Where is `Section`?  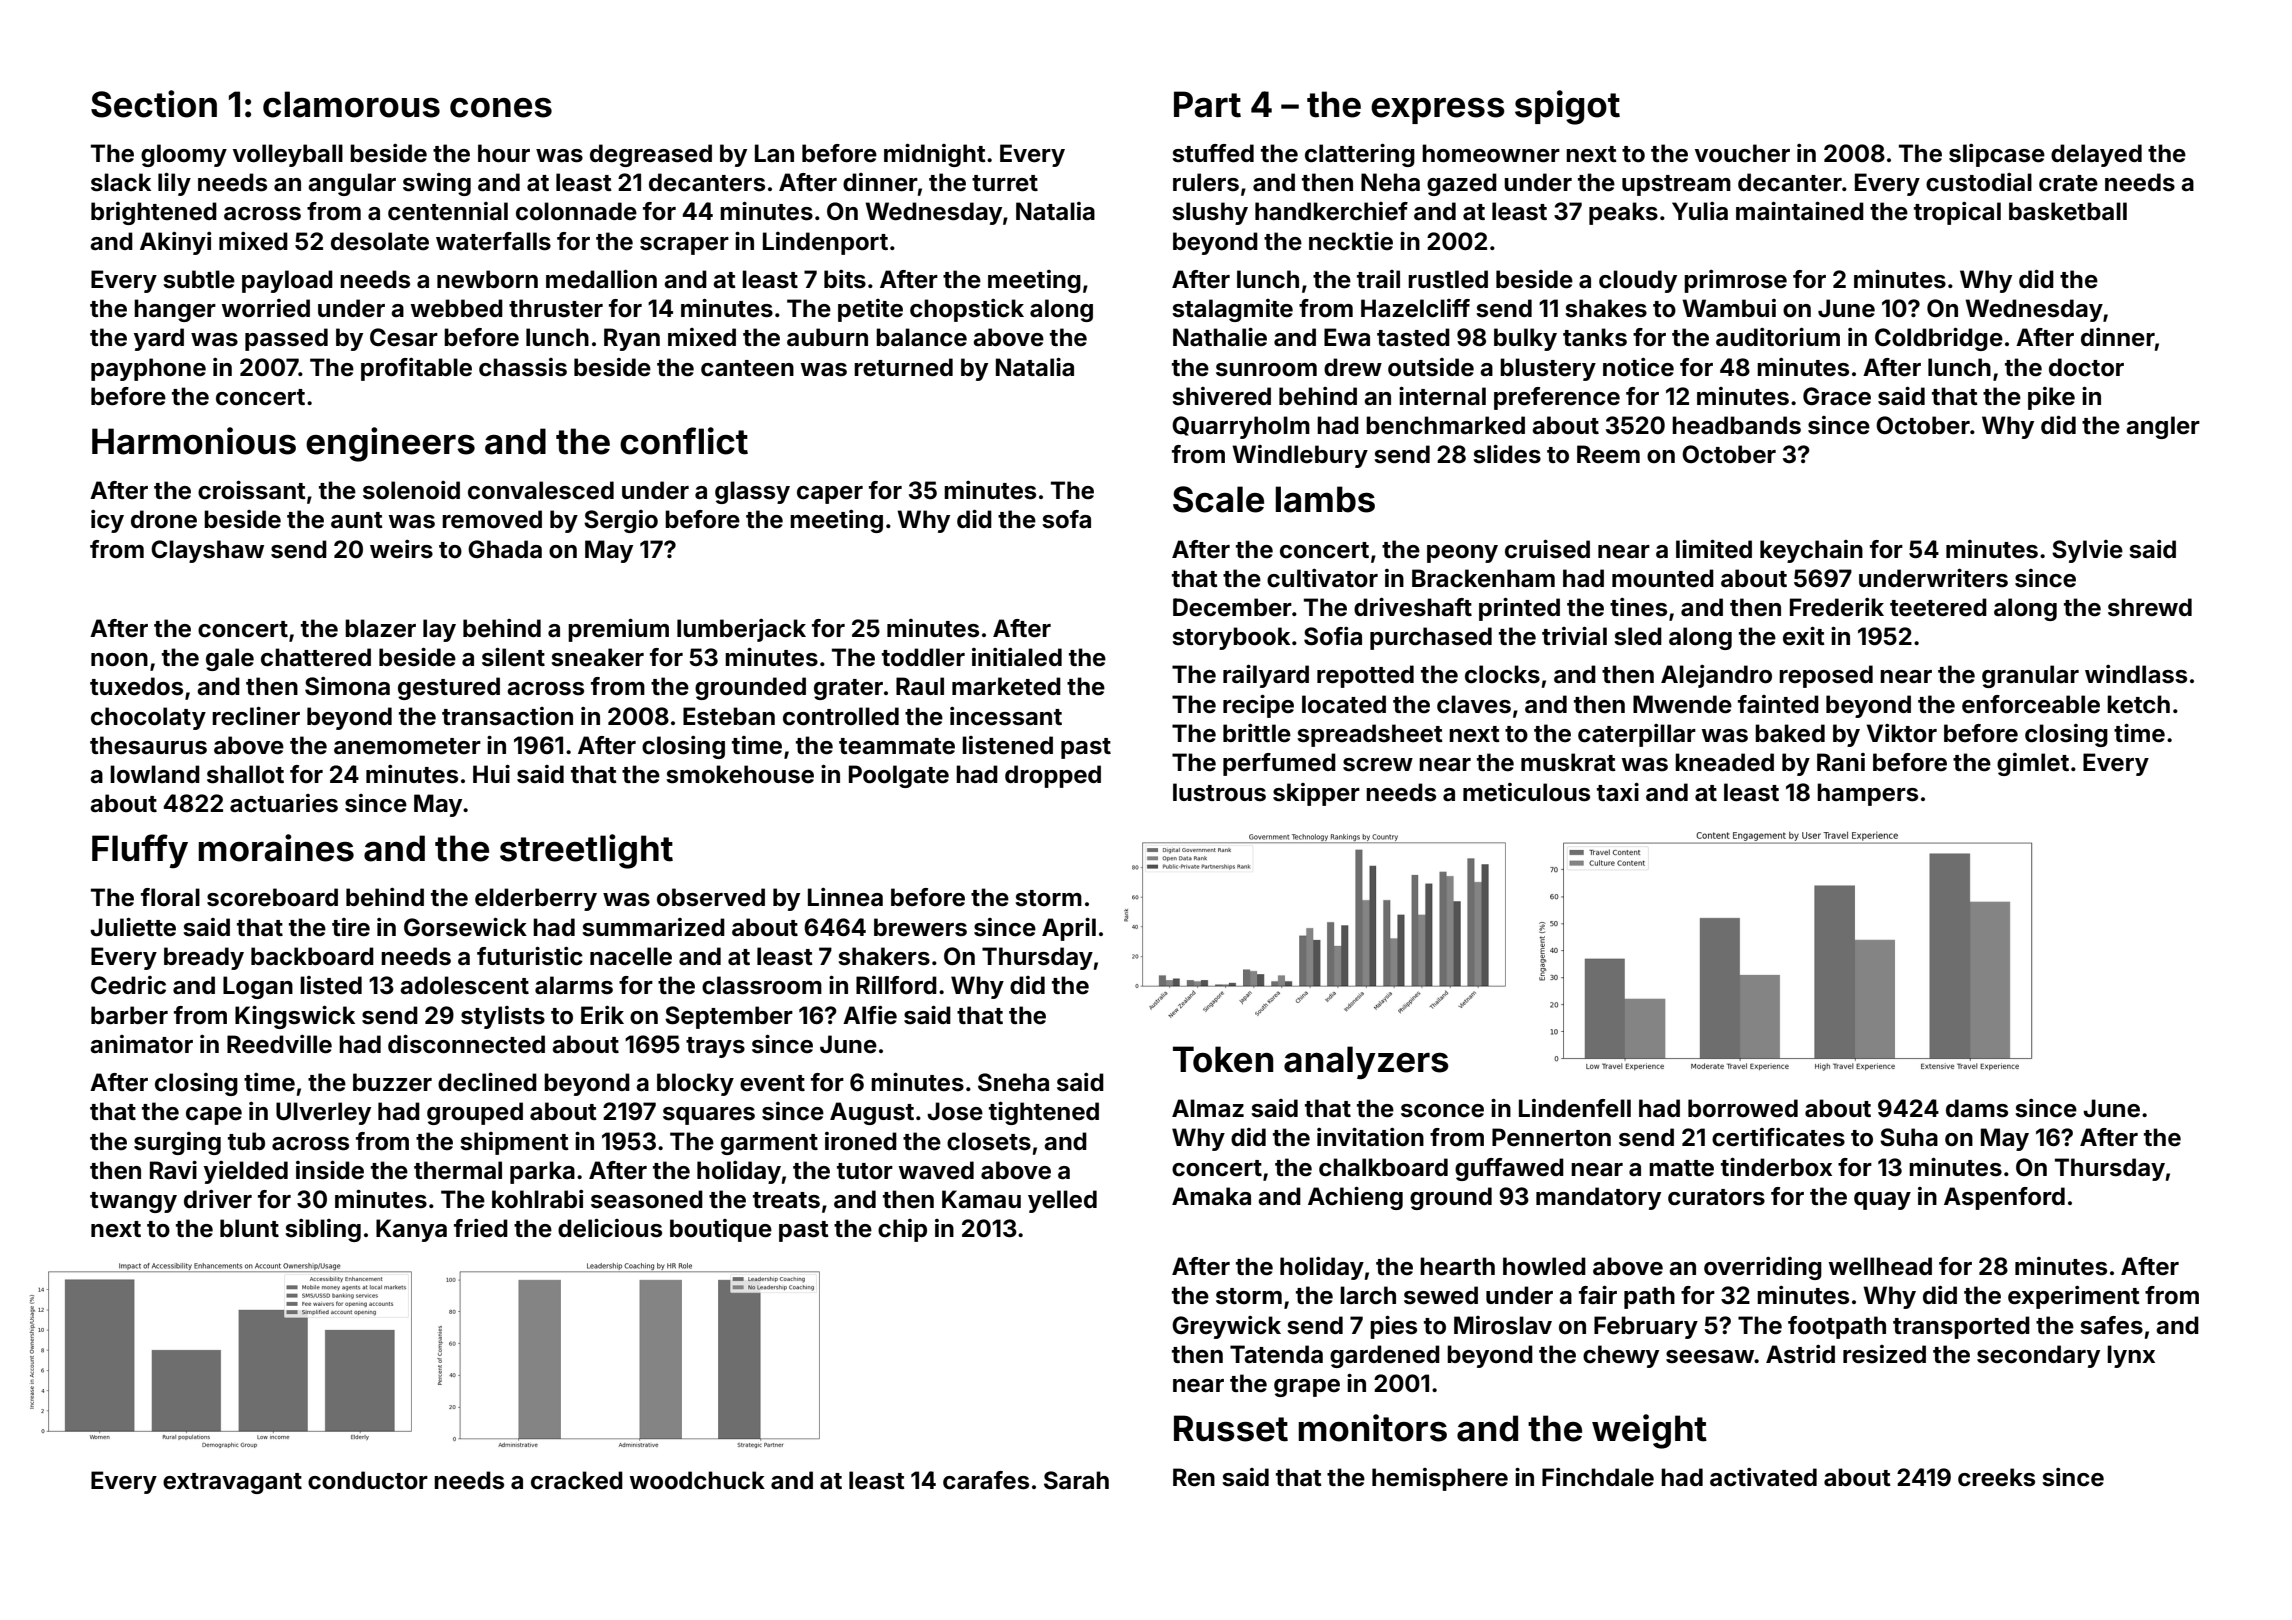
Section is located at coordinates (154, 104).
